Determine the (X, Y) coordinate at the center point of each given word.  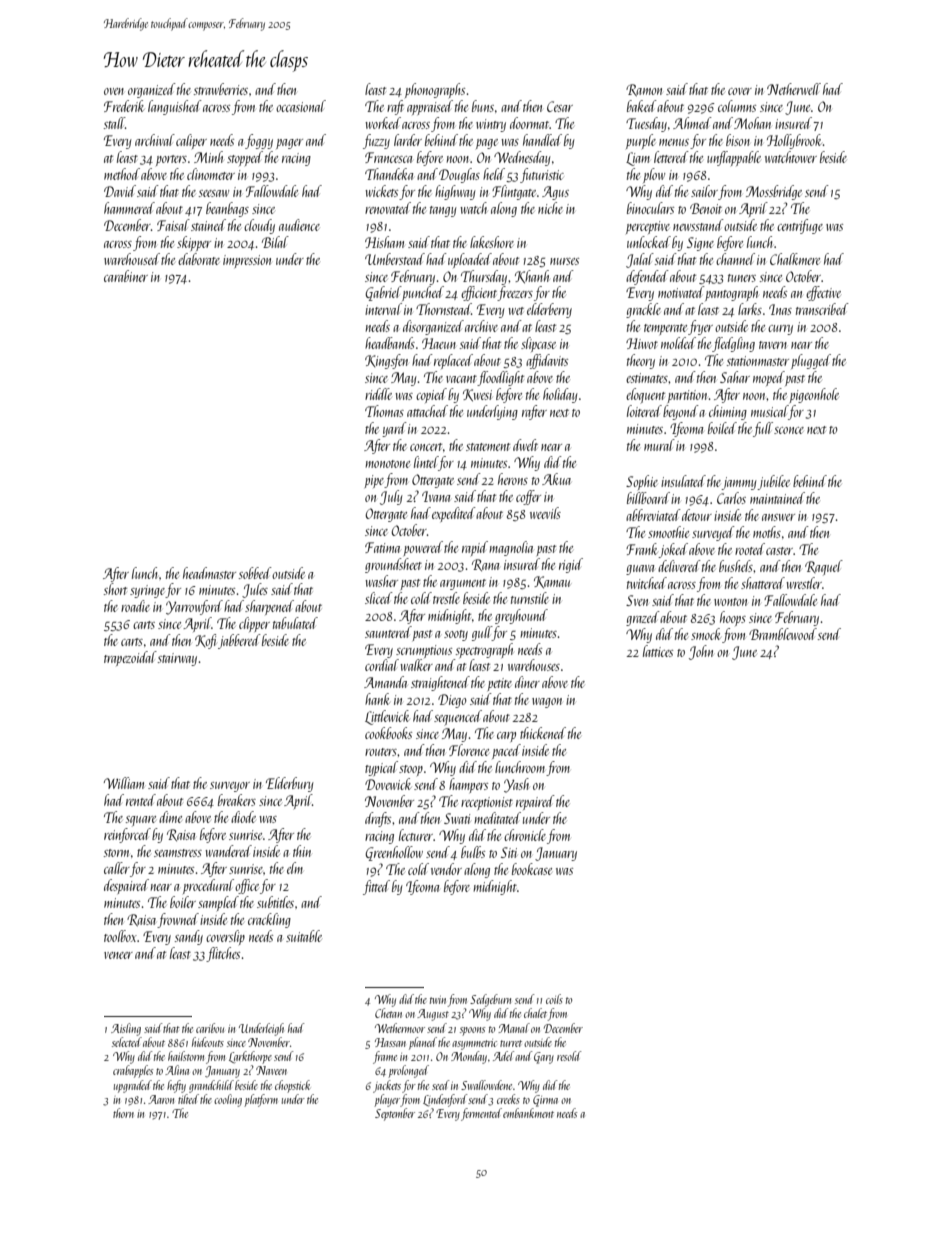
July (391, 497)
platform (261, 1100)
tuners (742, 278)
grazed (643, 618)
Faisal (173, 225)
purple (641, 141)
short (115, 589)
